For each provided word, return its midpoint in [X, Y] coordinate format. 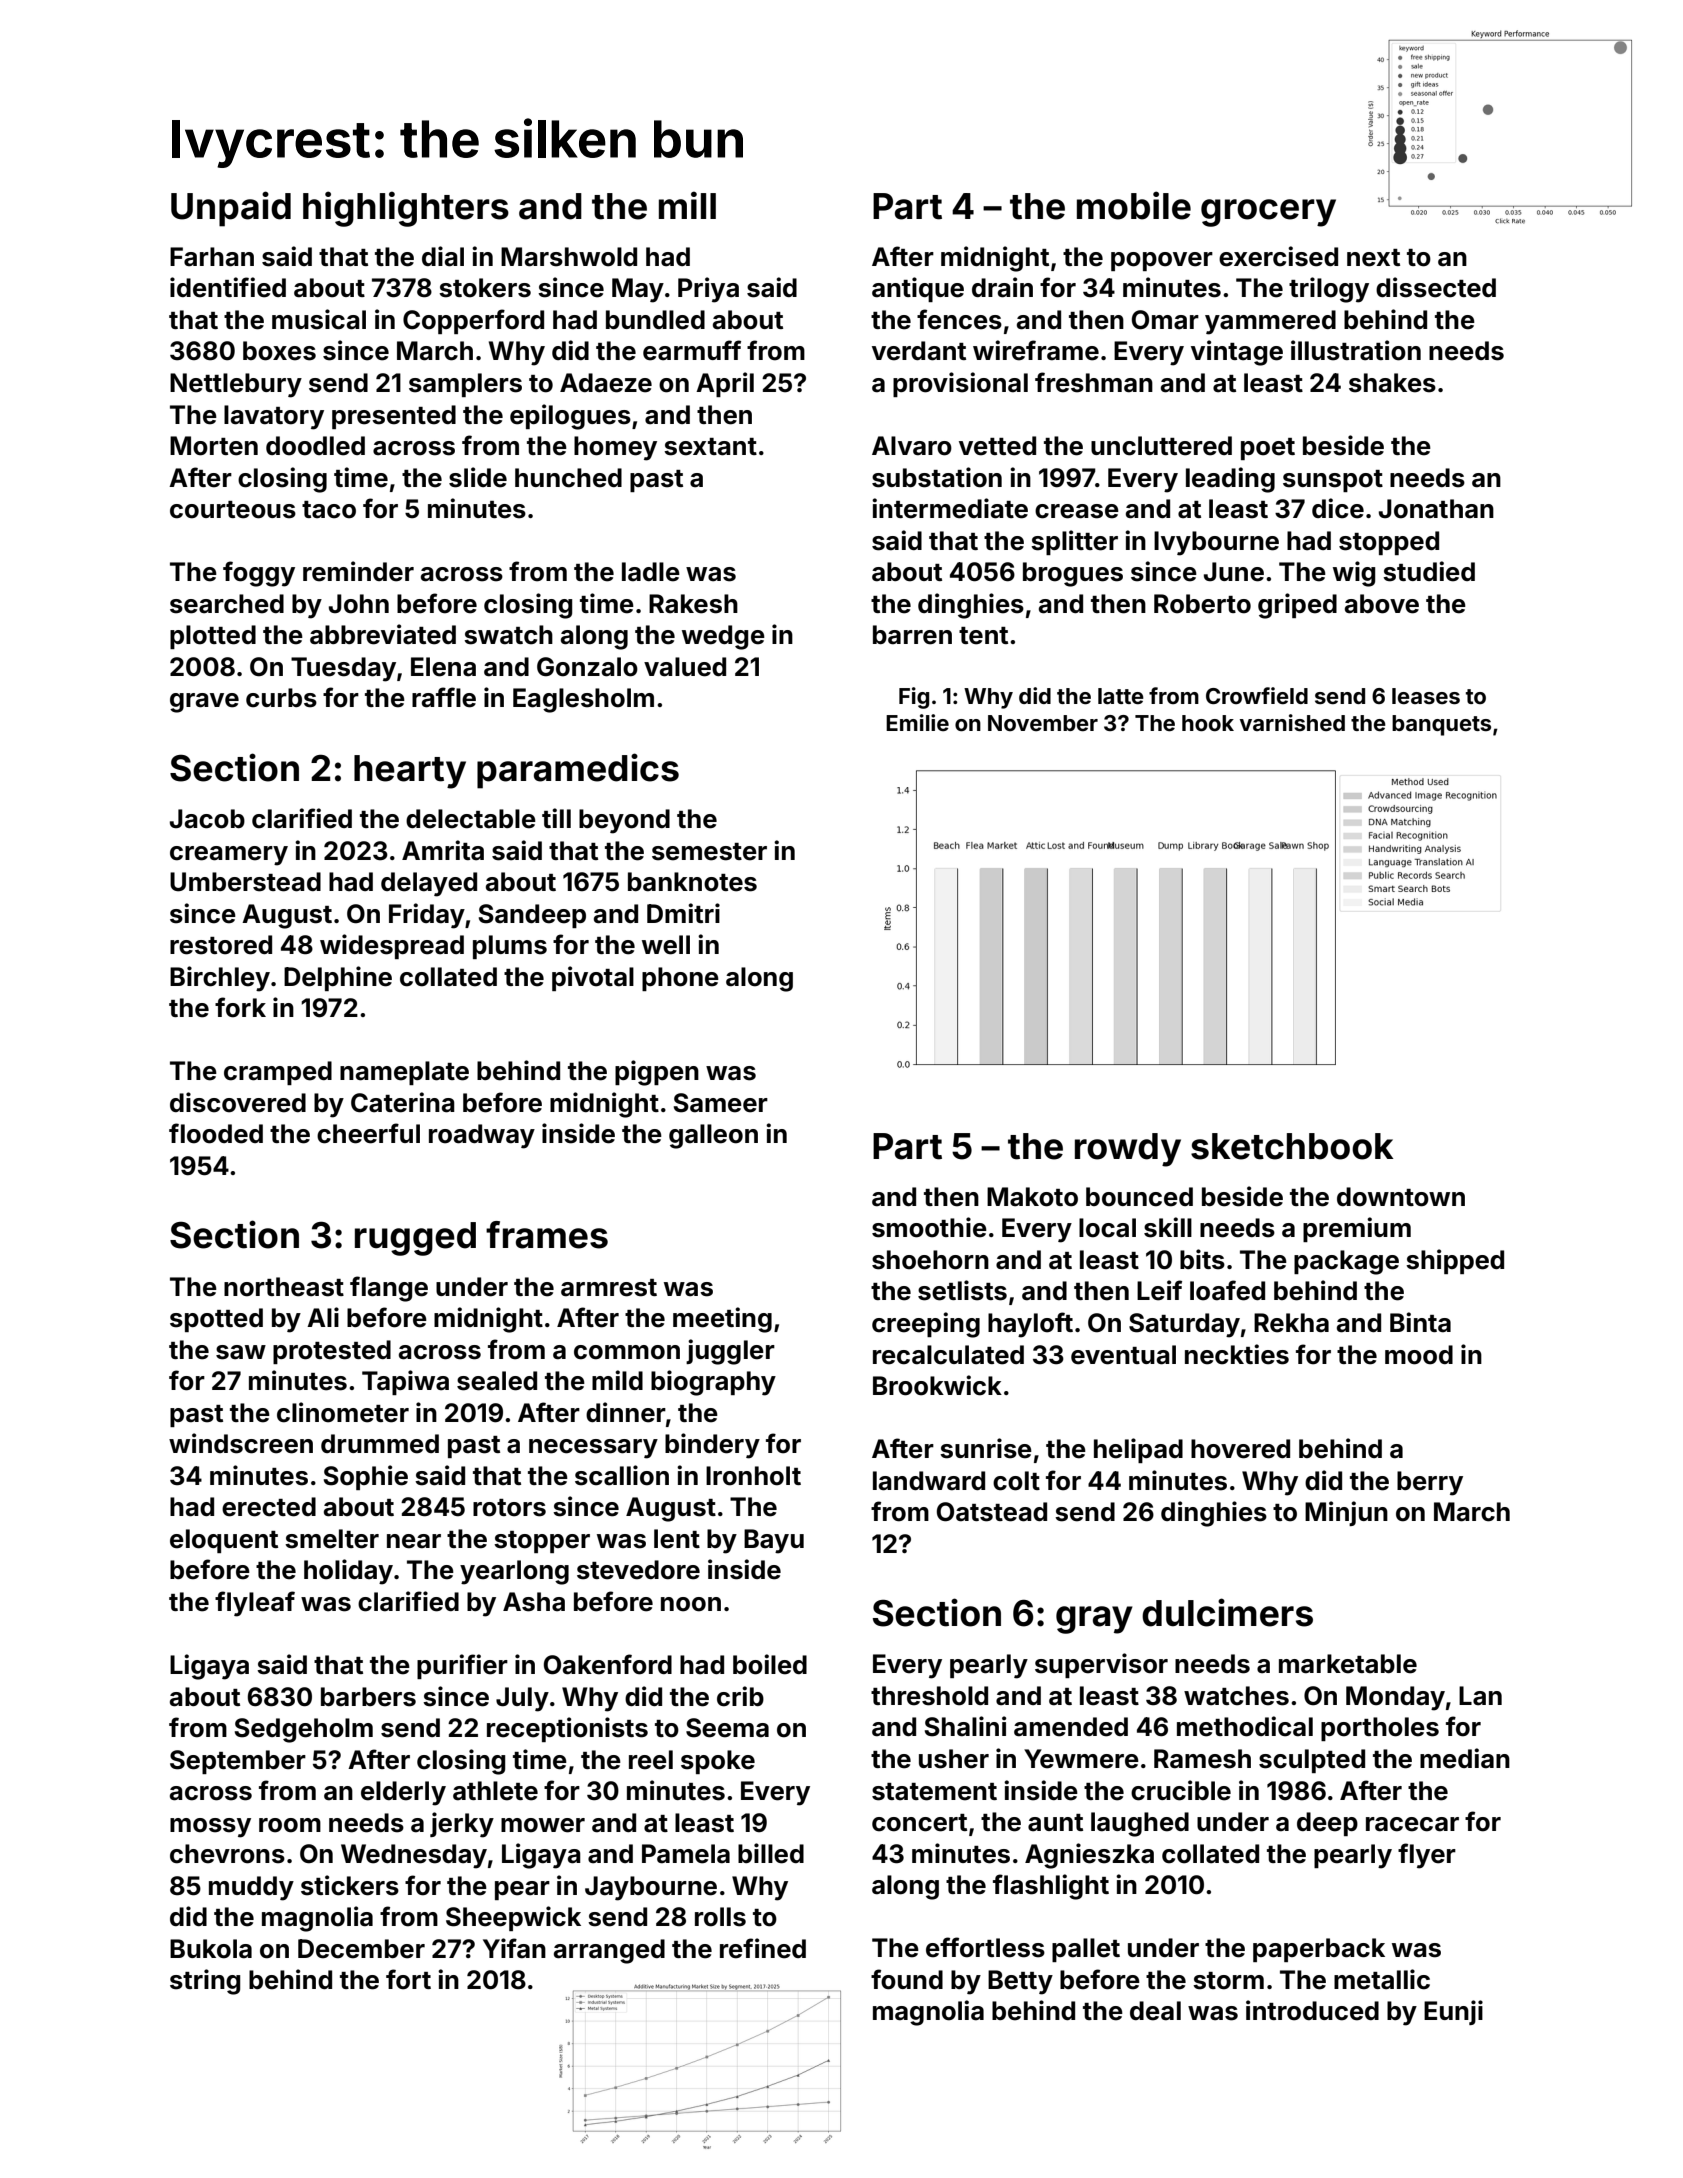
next [1373, 258]
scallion [622, 1475]
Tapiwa [405, 1382]
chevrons [227, 1854]
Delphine [338, 978]
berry [1430, 1483]
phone [680, 979]
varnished [1292, 722]
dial [443, 256]
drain [1002, 287]
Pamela [686, 1854]
